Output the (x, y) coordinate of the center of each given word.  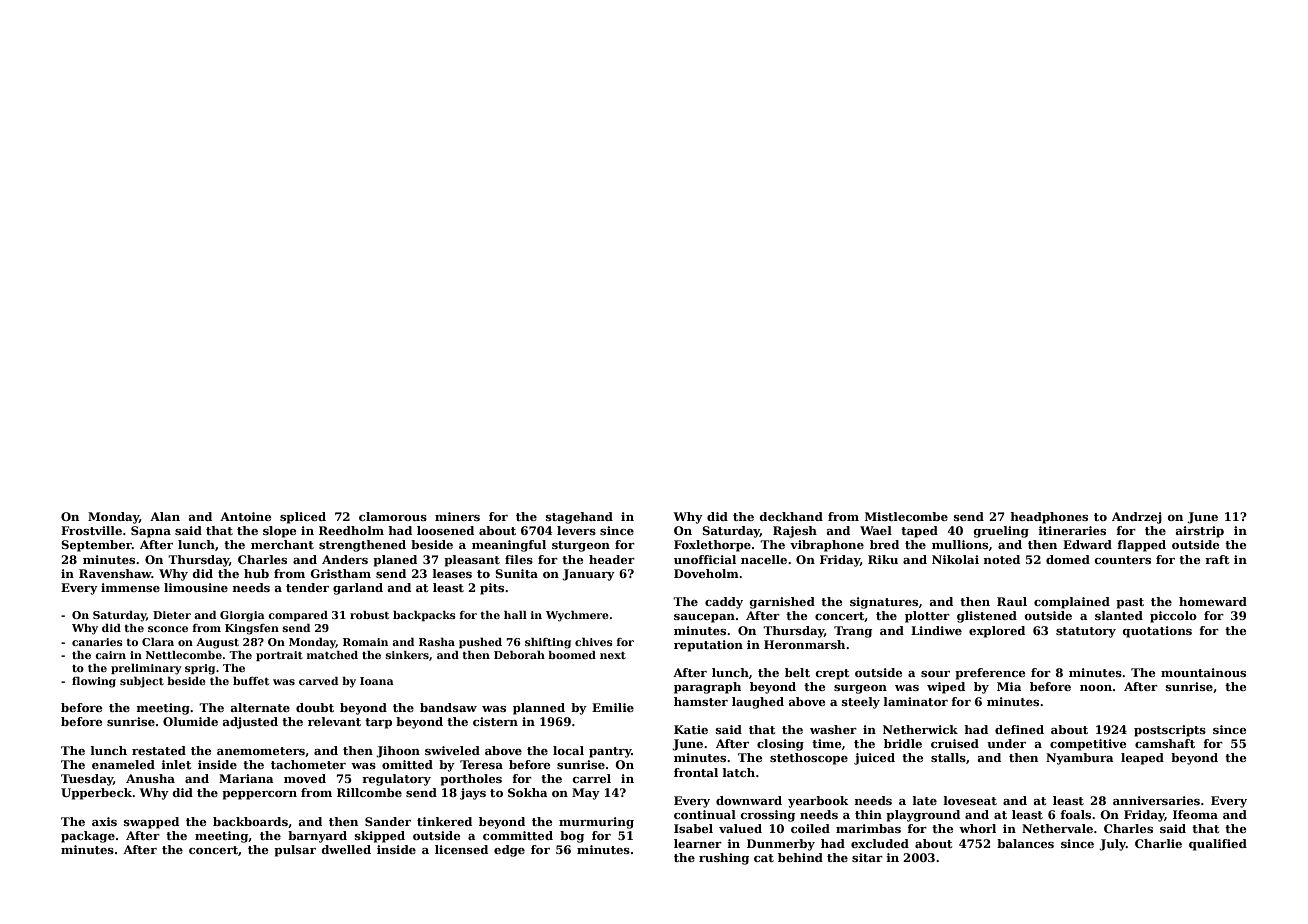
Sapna (151, 532)
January (588, 575)
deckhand (791, 516)
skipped (380, 837)
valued (740, 828)
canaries (97, 642)
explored (997, 632)
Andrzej (1137, 518)
